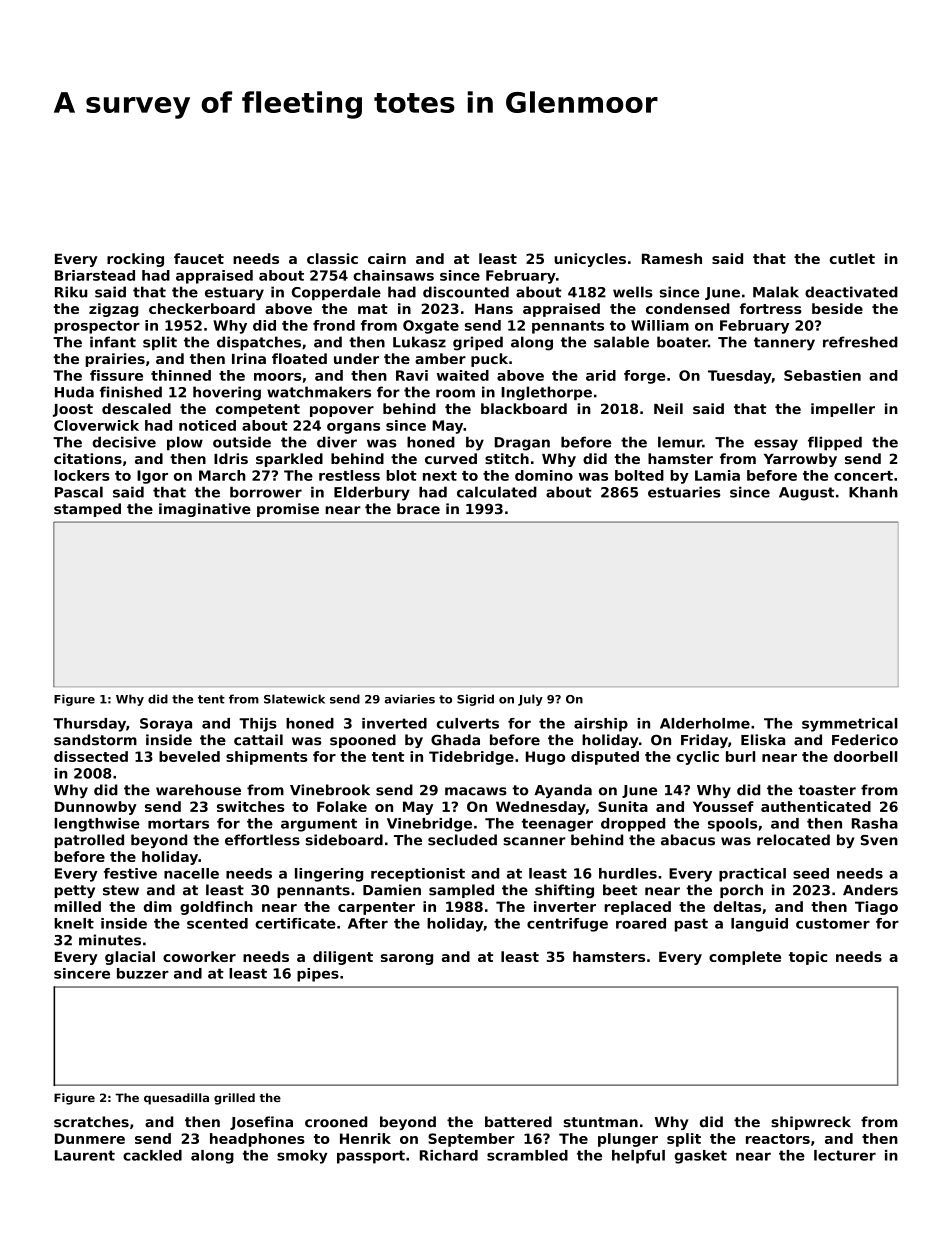 Image resolution: width=952 pixels, height=1233 pixels. I want to click on sarong, so click(407, 959).
